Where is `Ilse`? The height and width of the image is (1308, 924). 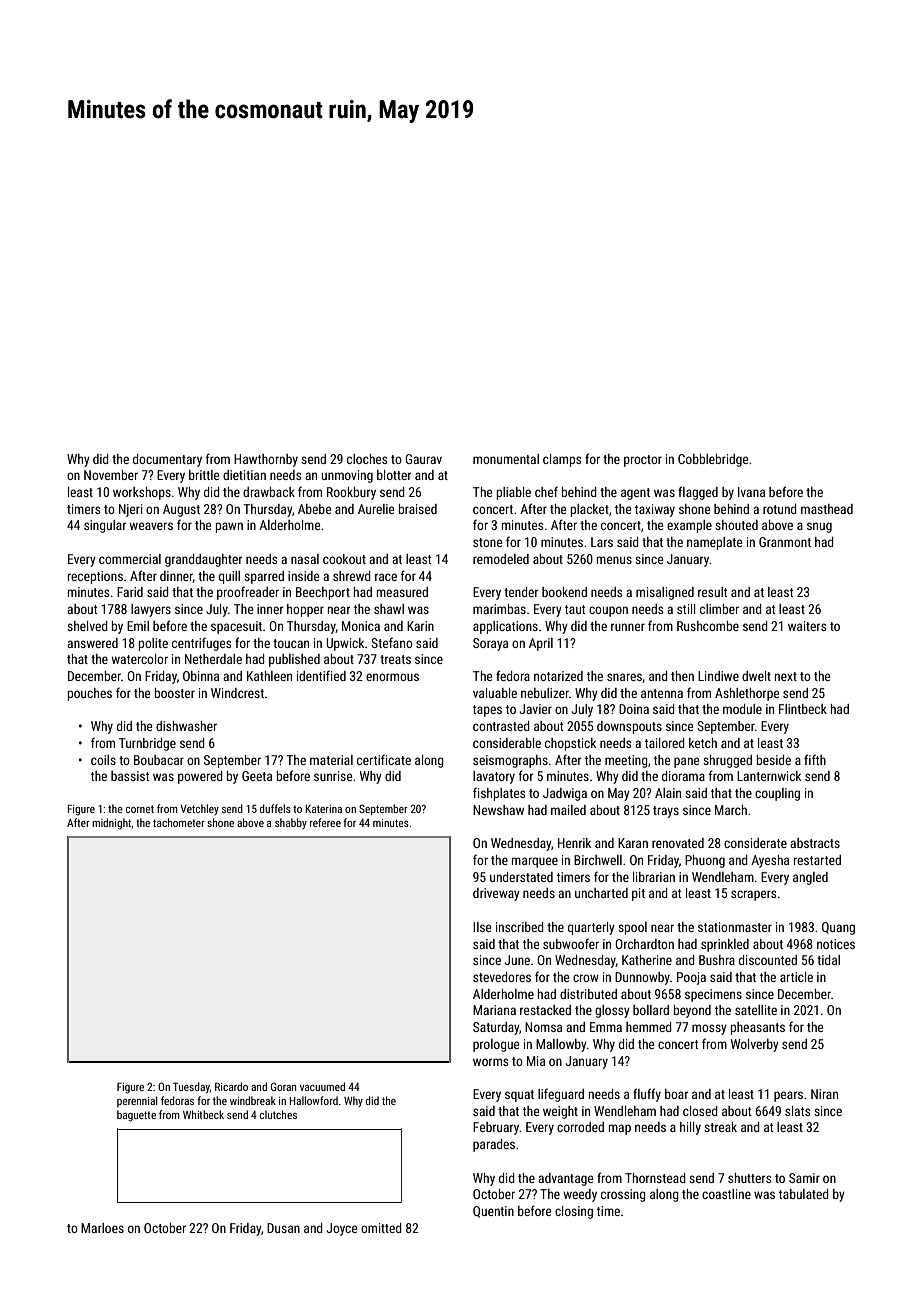 Ilse is located at coordinates (482, 927).
